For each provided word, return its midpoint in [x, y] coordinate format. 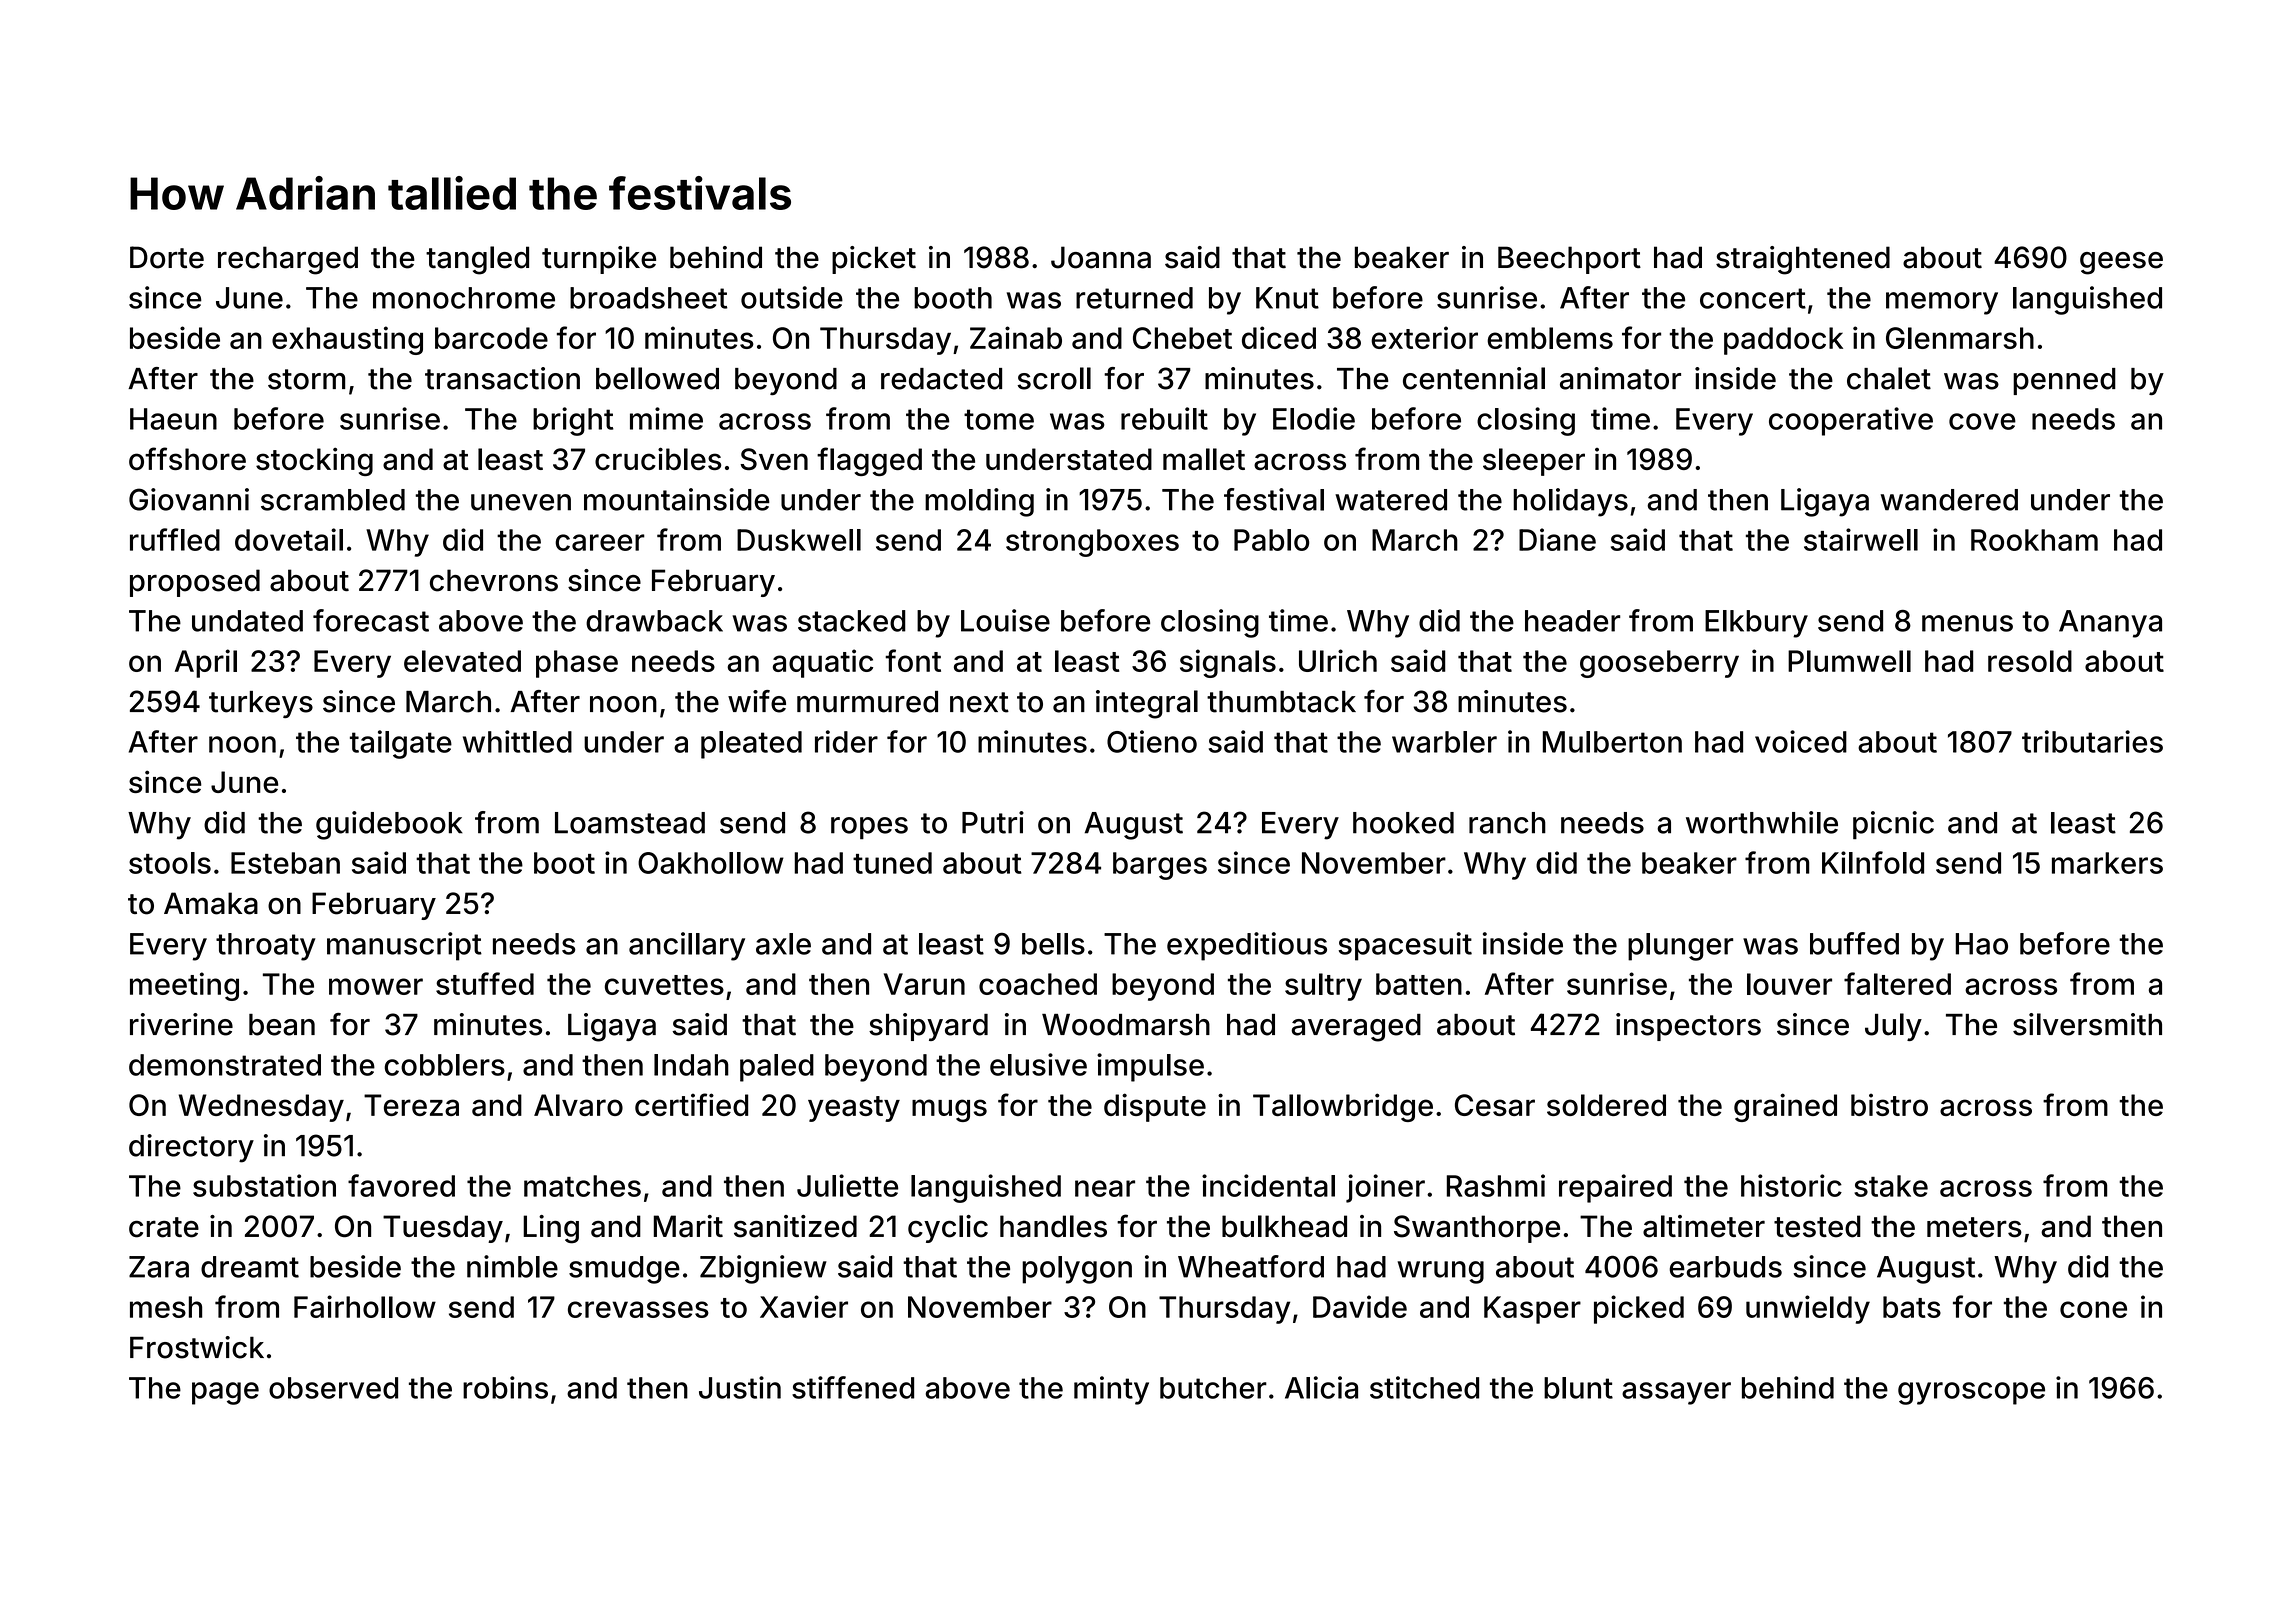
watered [1391, 500]
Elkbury [1756, 624]
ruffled [175, 539]
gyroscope [1971, 1393]
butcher [1213, 1388]
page [225, 1393]
